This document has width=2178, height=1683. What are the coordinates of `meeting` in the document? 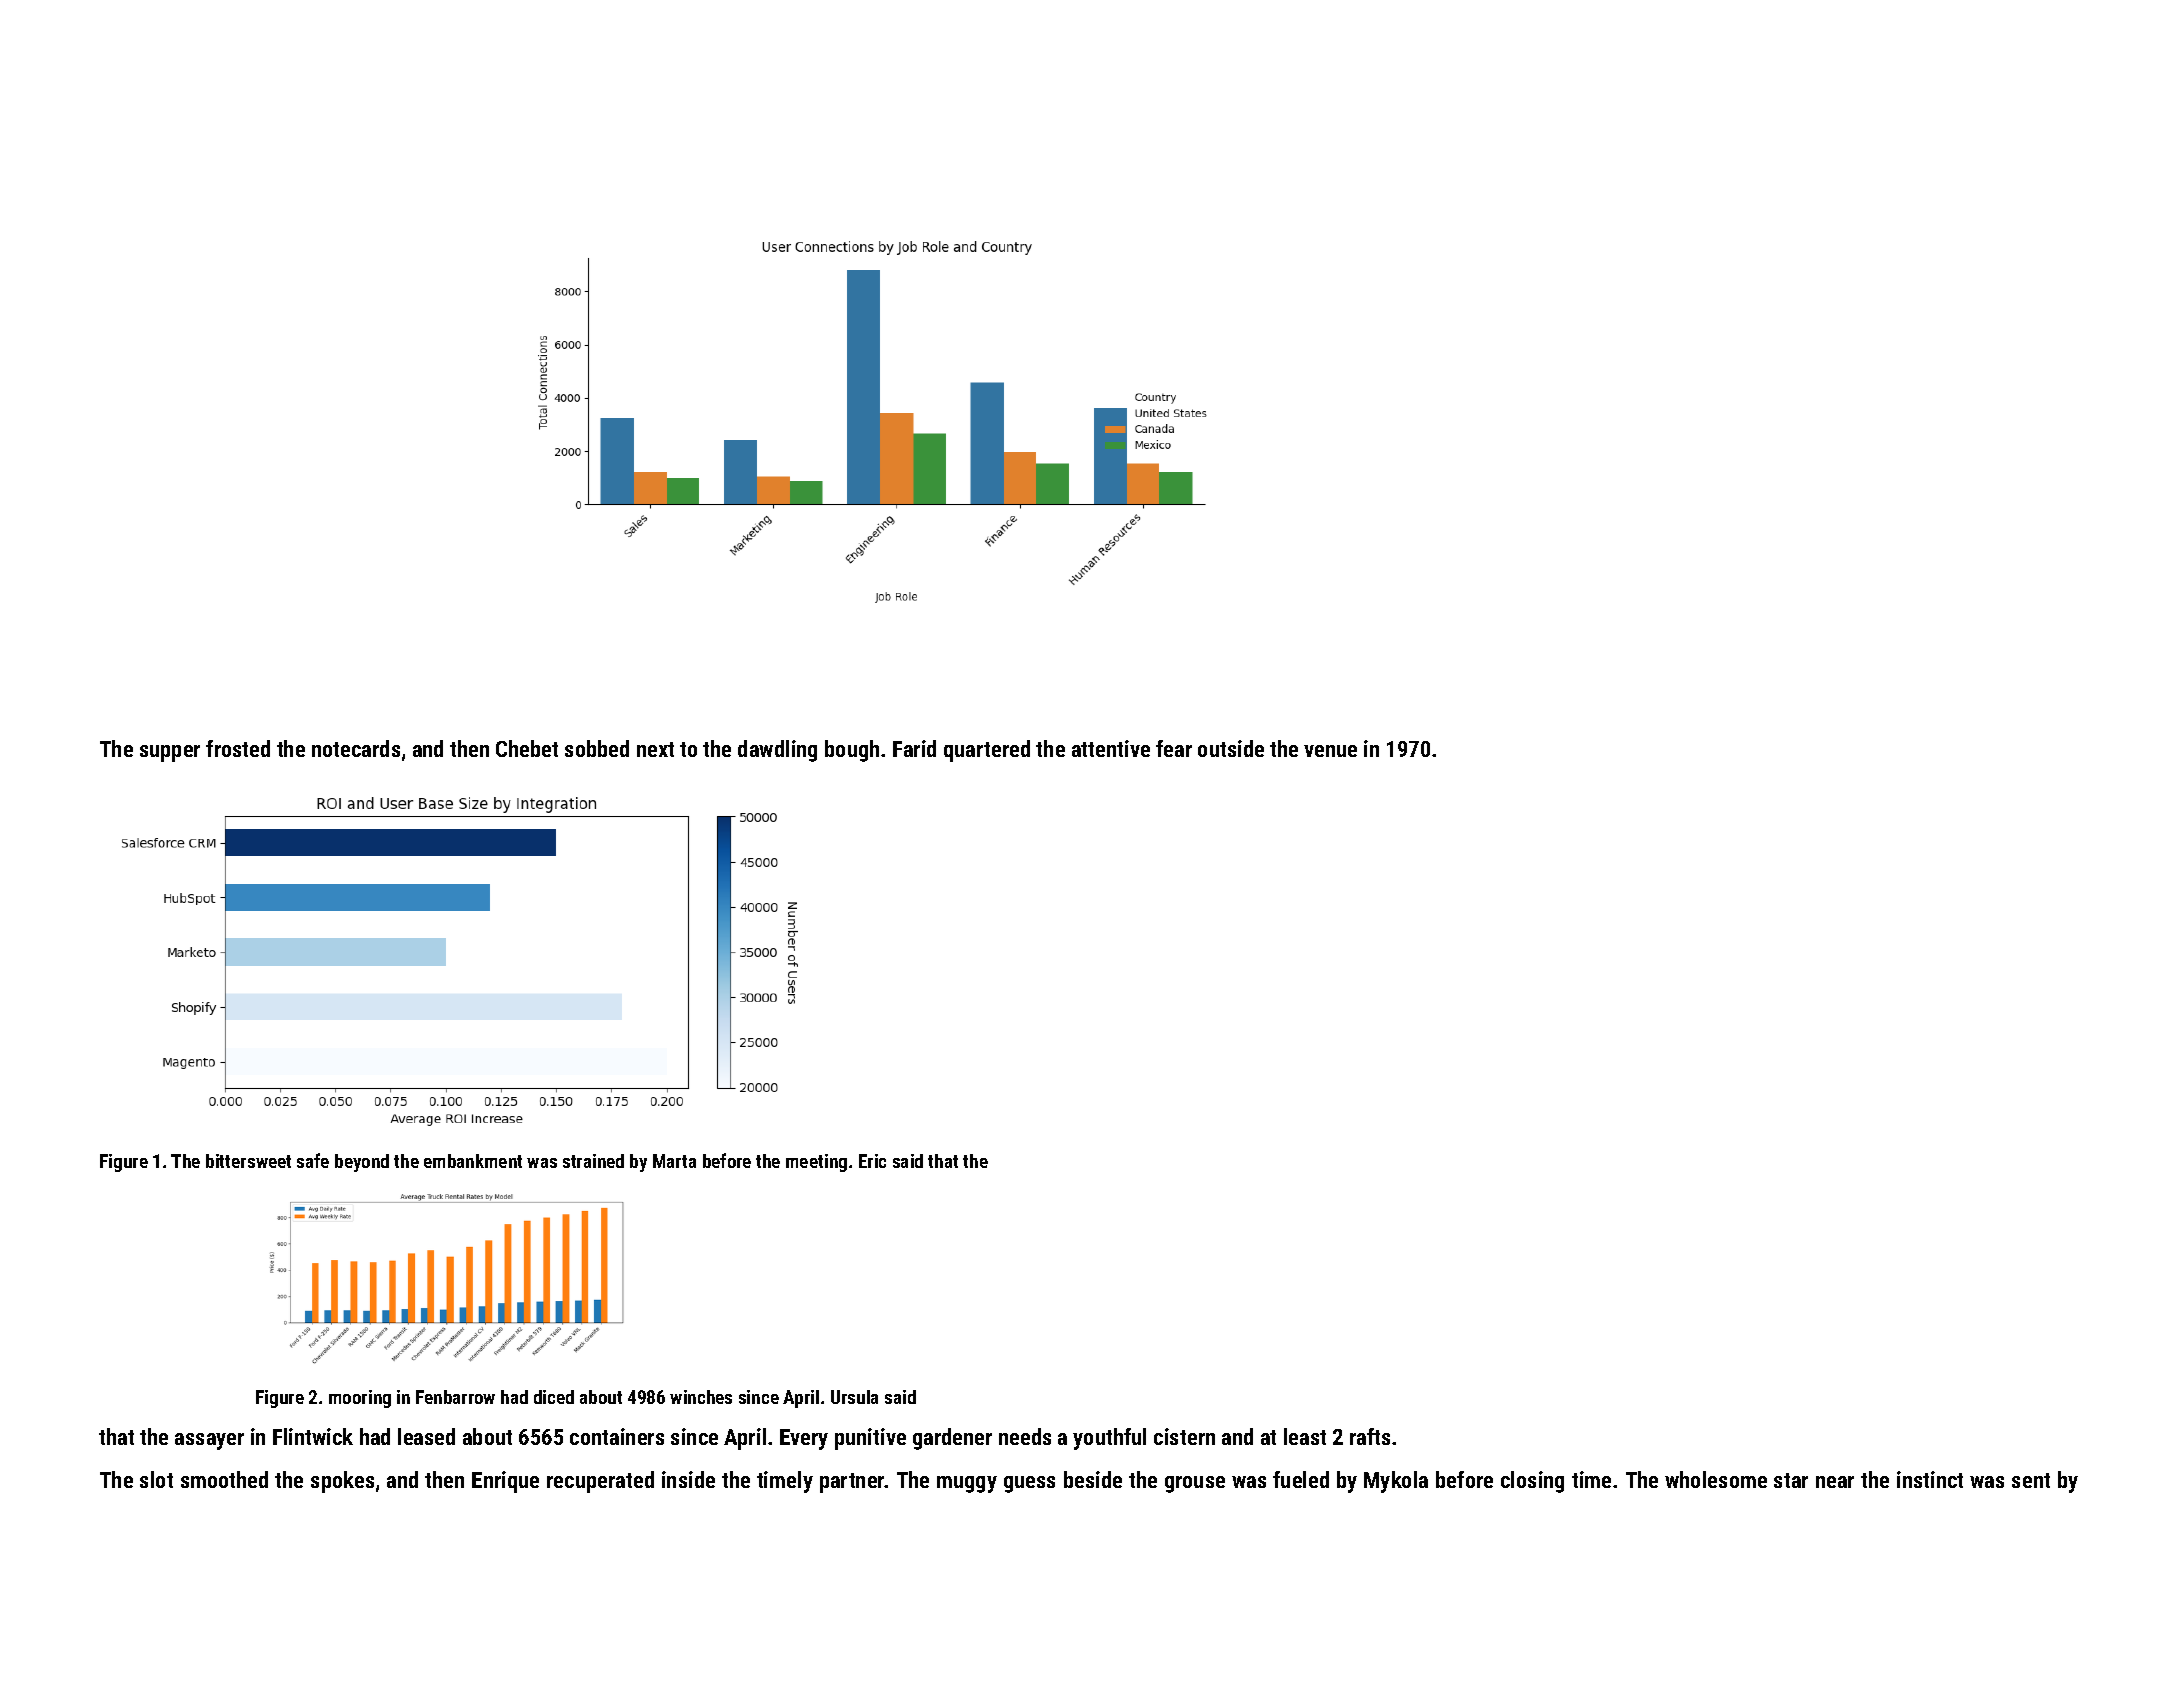 It's located at (816, 1163).
